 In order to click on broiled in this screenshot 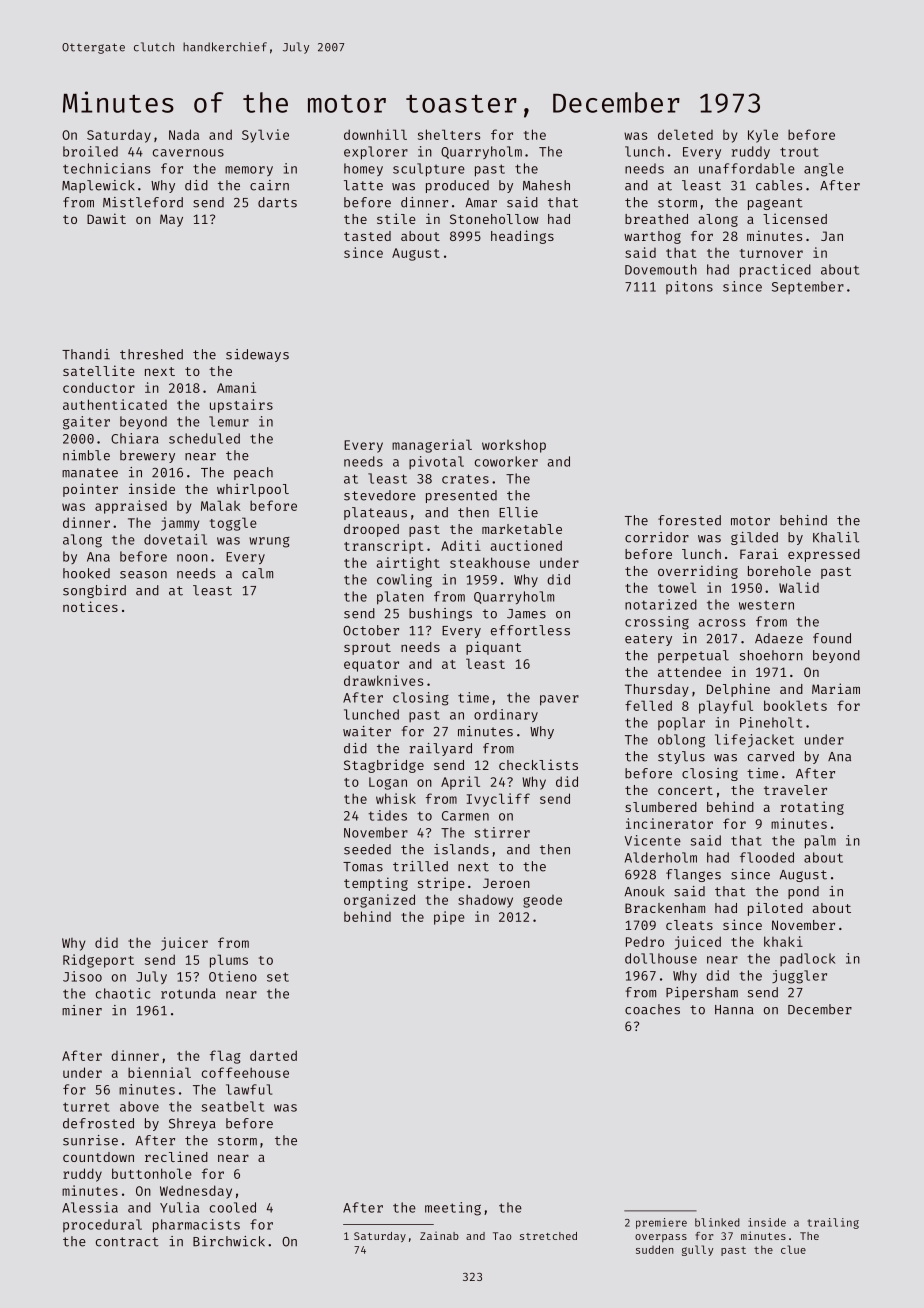, I will do `click(90, 151)`.
